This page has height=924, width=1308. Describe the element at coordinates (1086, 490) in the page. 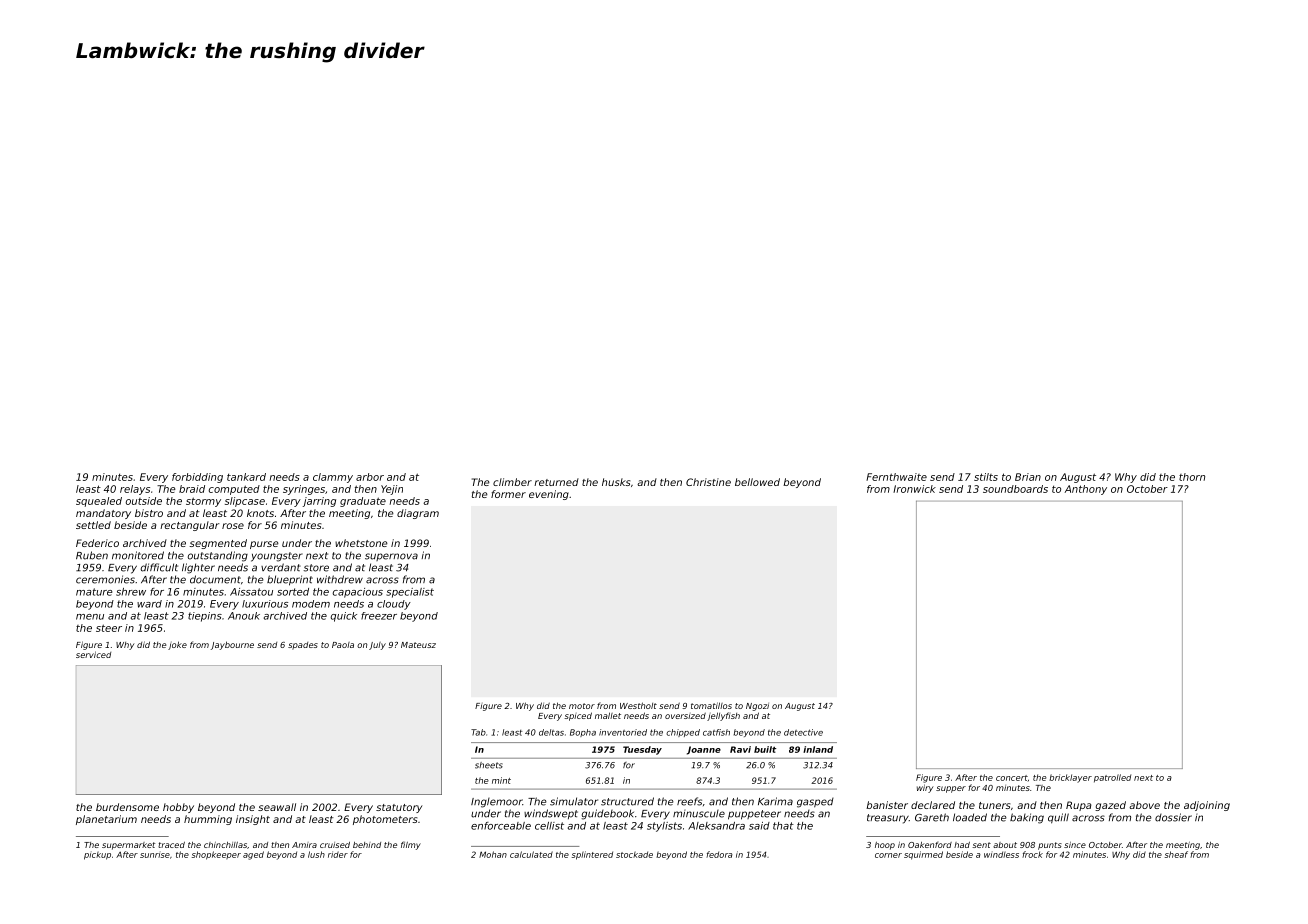

I see `Anthony` at that location.
